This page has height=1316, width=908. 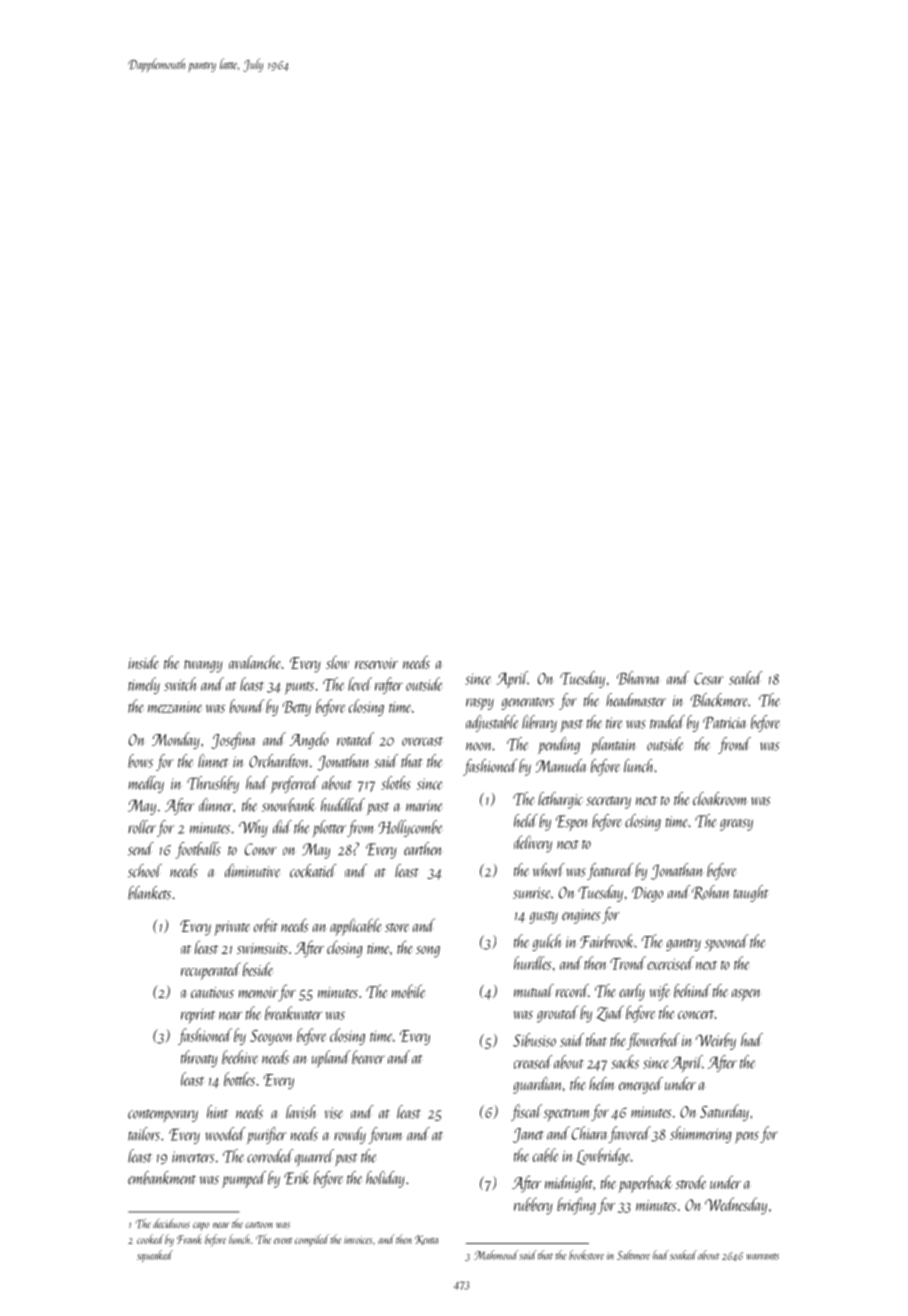 What do you see at coordinates (751, 893) in the page?
I see `taught` at bounding box center [751, 893].
